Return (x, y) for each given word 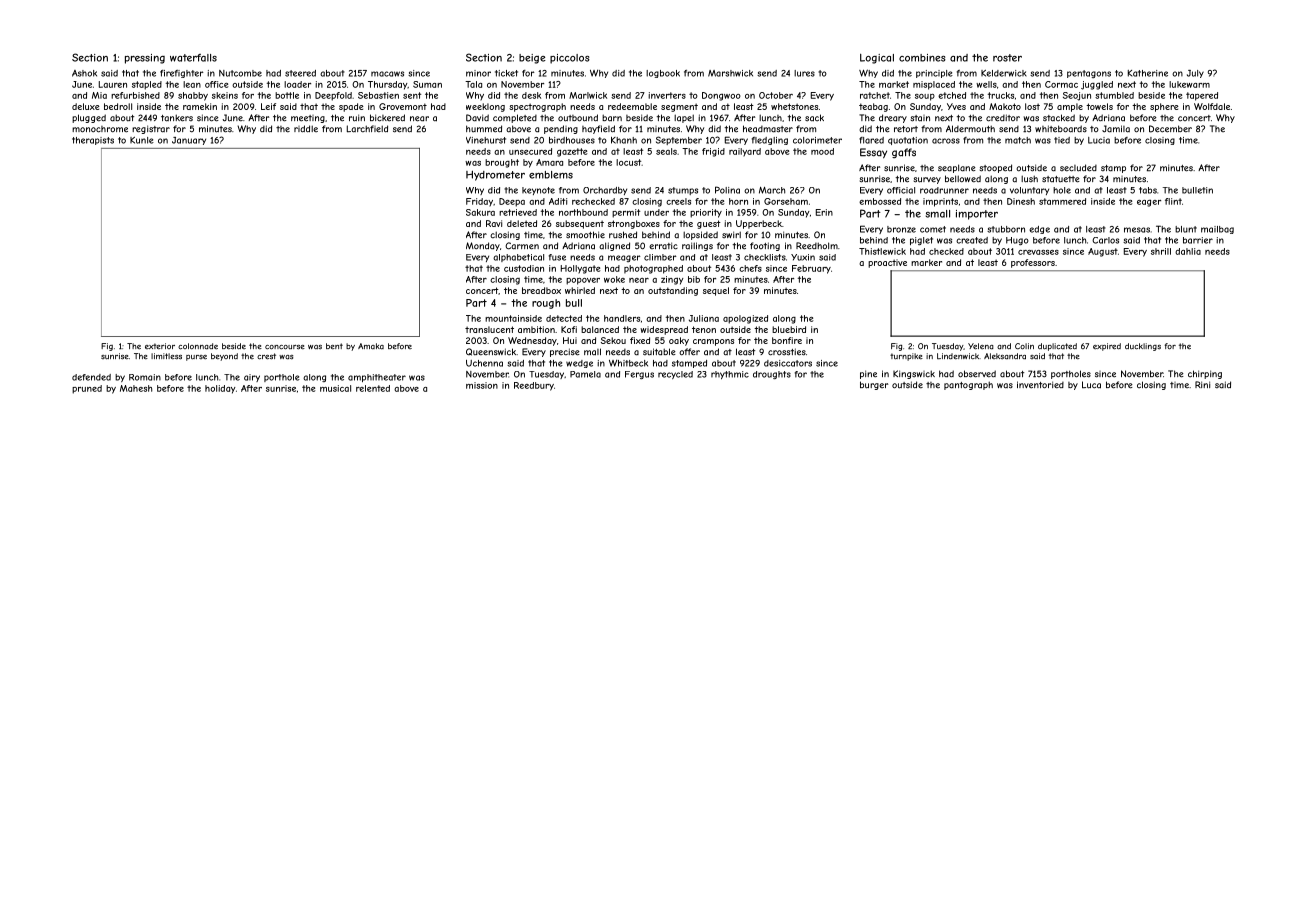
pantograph (968, 385)
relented (373, 388)
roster (1007, 58)
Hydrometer (495, 176)
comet (933, 229)
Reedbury (534, 386)
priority (706, 213)
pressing (145, 59)
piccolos (570, 59)
